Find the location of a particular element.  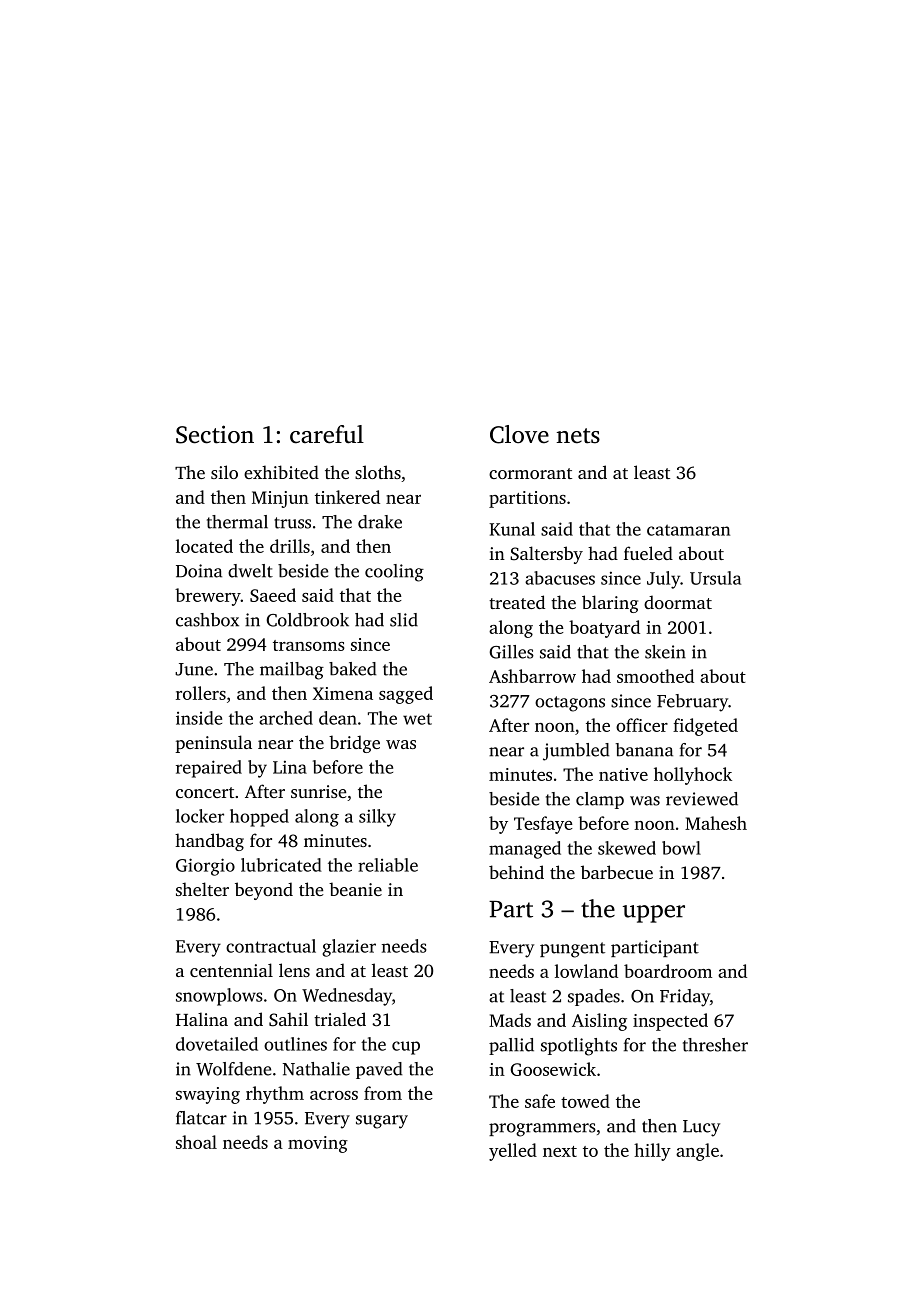

wet is located at coordinates (417, 719).
